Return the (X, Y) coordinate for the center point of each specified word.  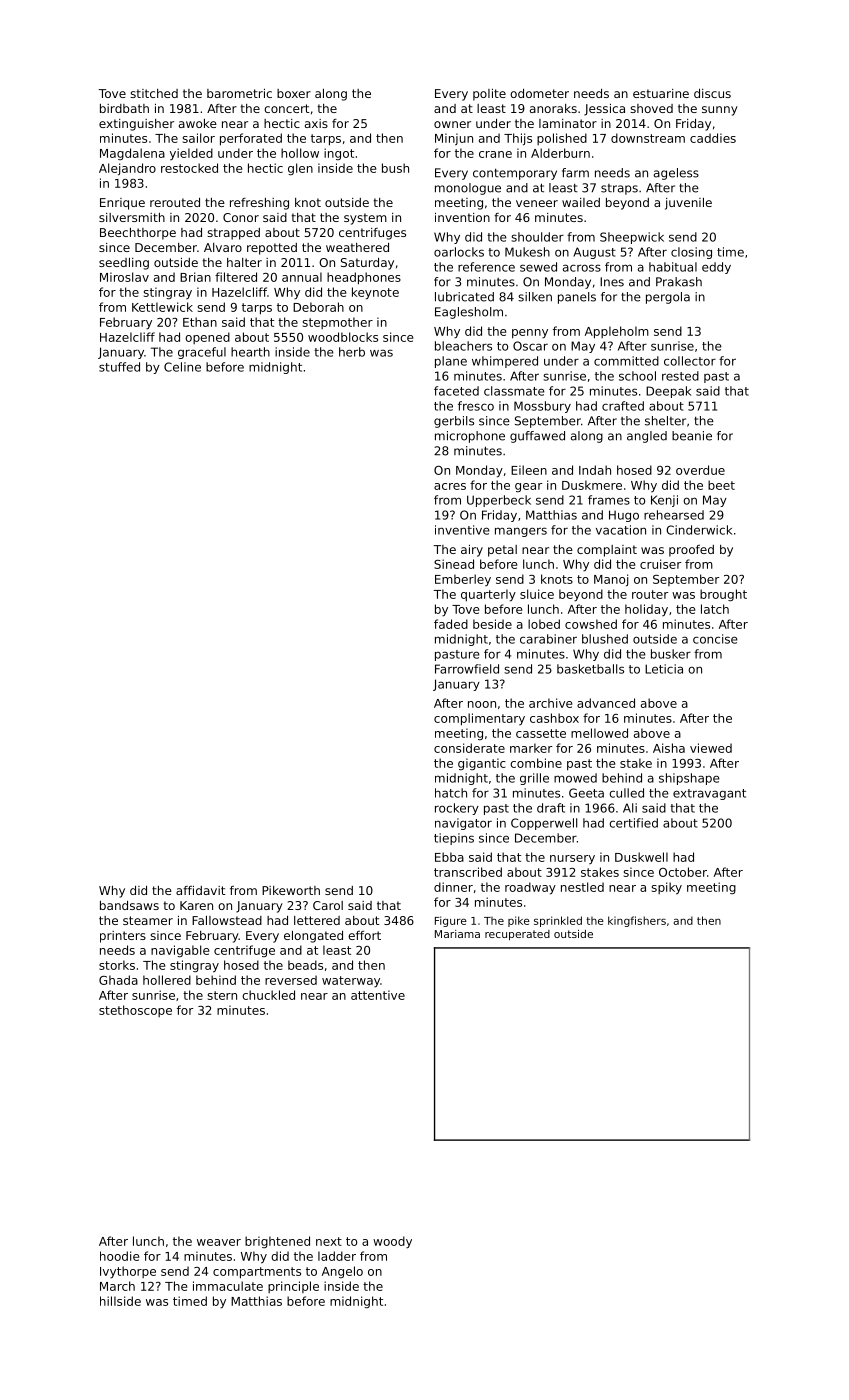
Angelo (342, 1272)
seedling (124, 264)
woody (392, 1242)
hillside (120, 1301)
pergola (668, 298)
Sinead (454, 564)
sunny (720, 111)
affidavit (200, 890)
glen (300, 169)
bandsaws (129, 905)
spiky (667, 888)
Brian (195, 277)
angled (647, 437)
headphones (364, 278)
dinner (453, 887)
